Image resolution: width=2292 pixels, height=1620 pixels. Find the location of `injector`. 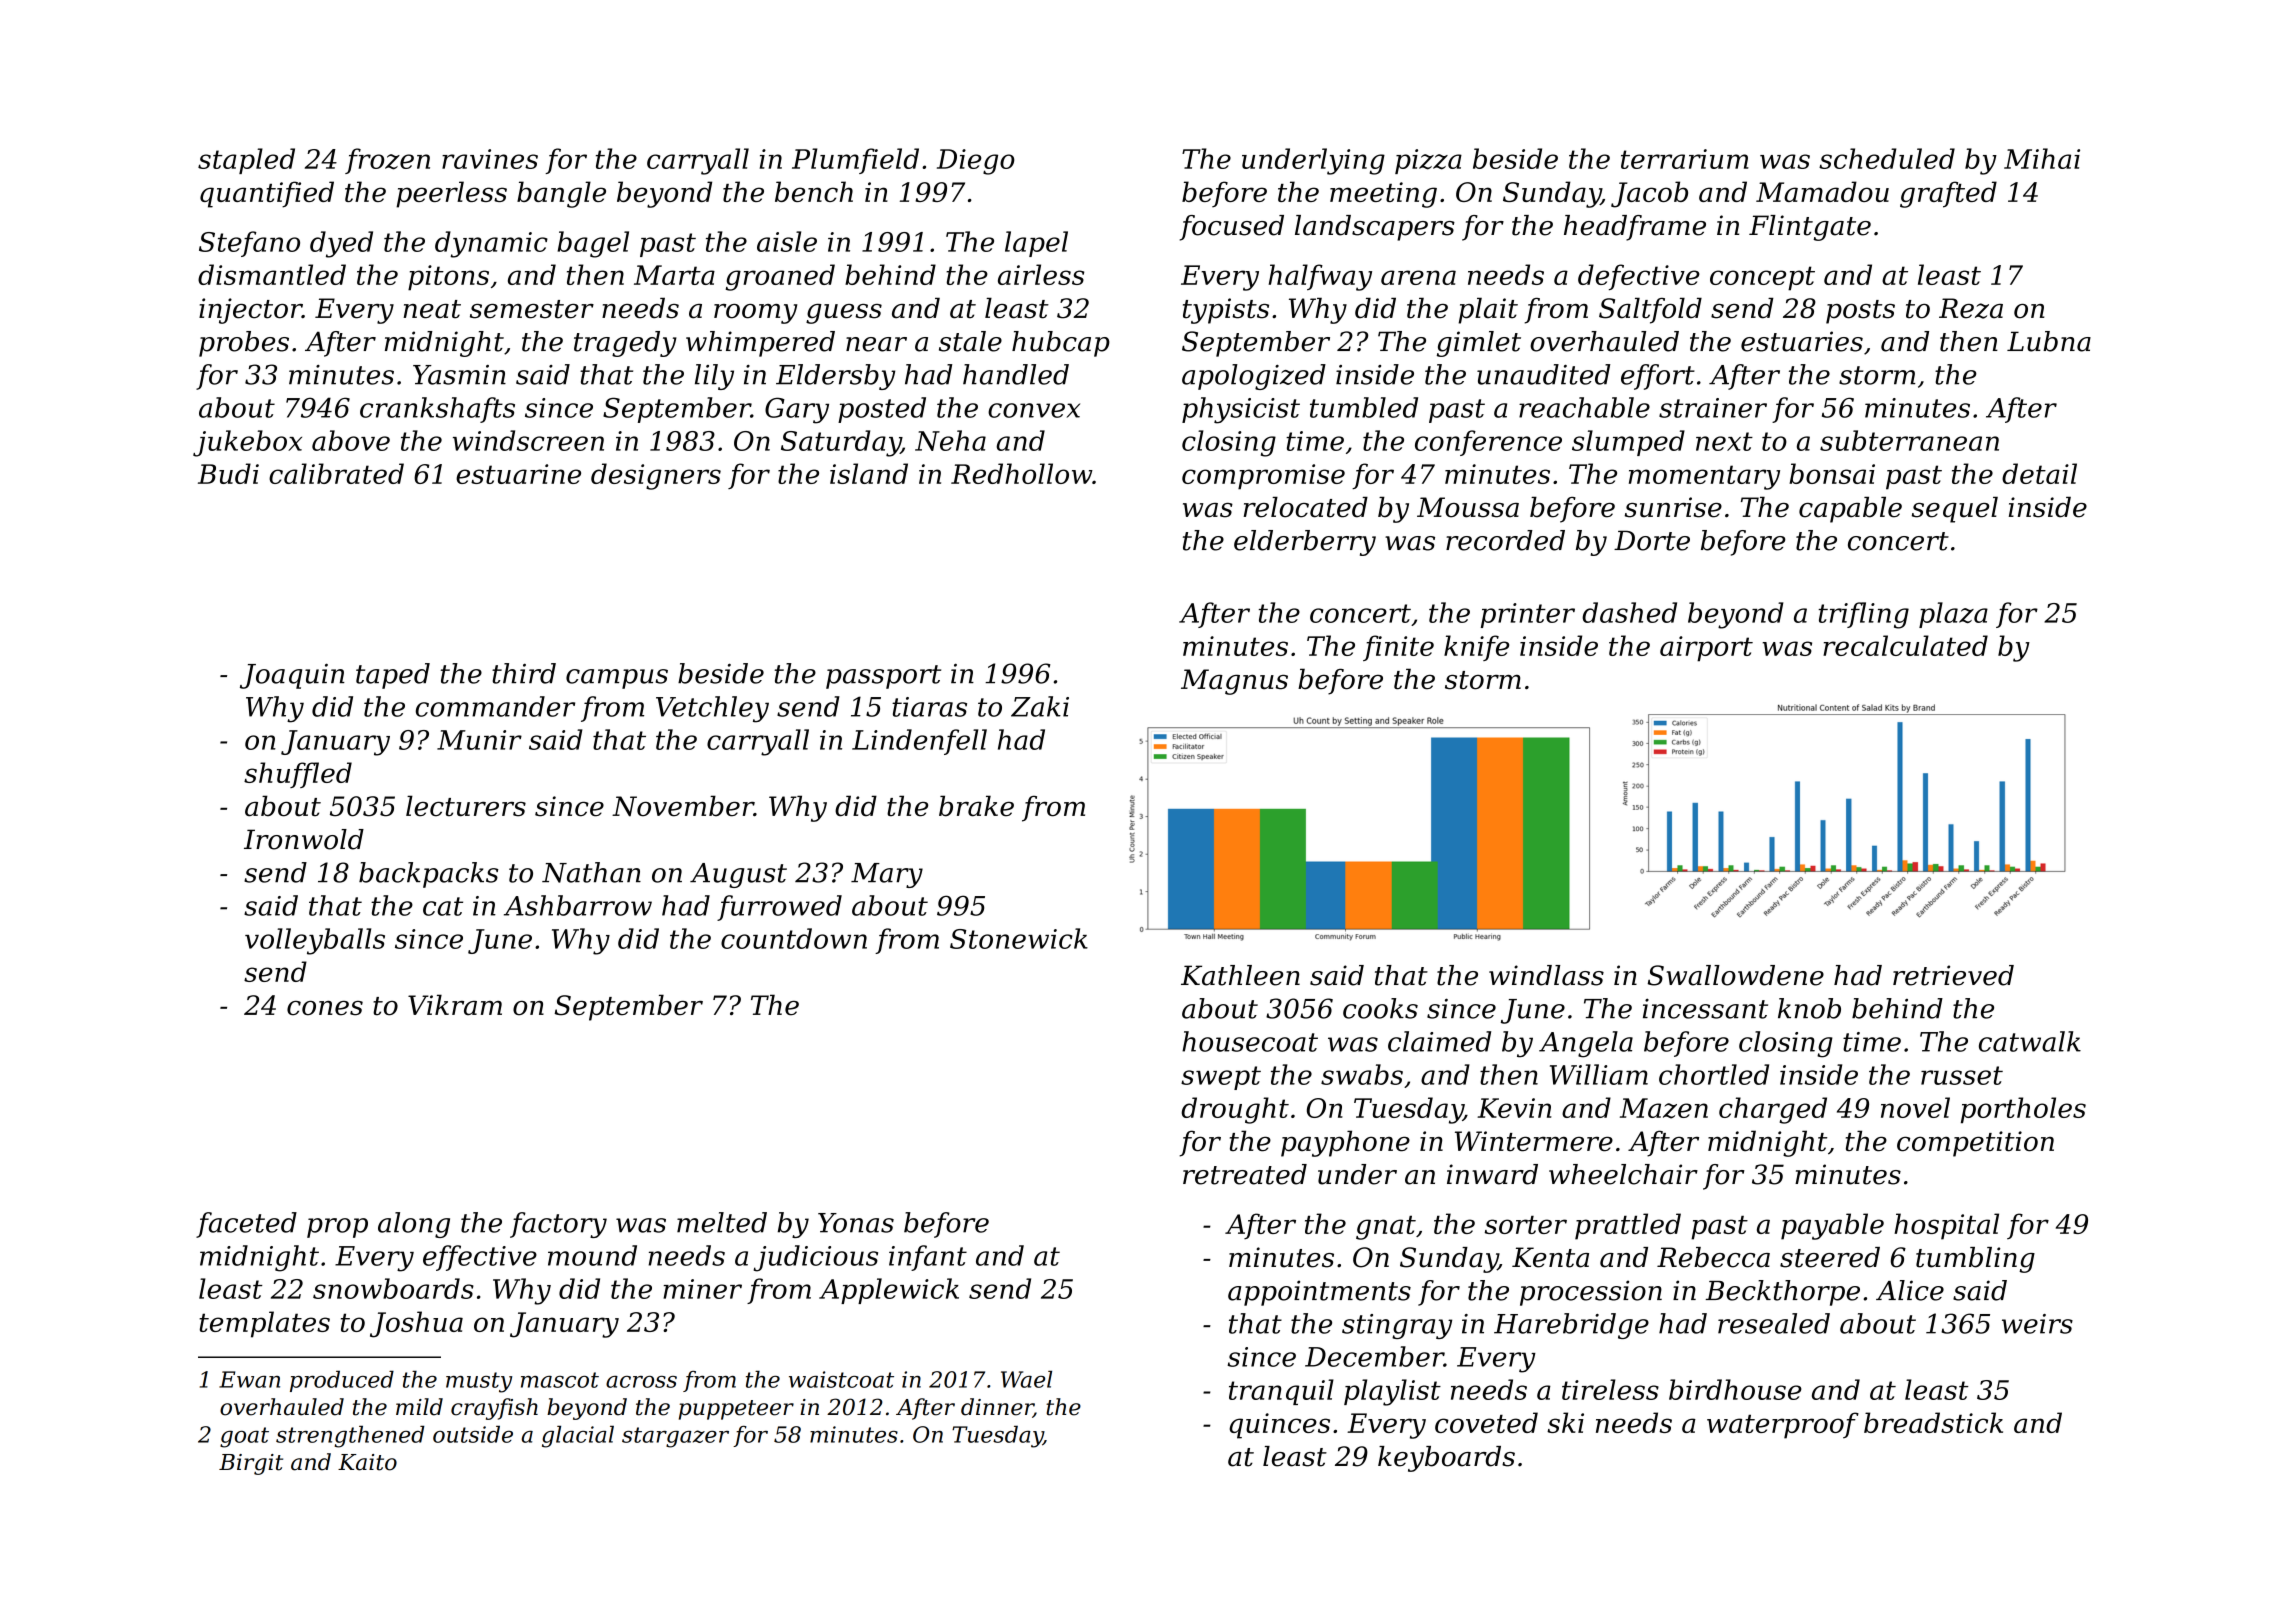

injector is located at coordinates (250, 311).
